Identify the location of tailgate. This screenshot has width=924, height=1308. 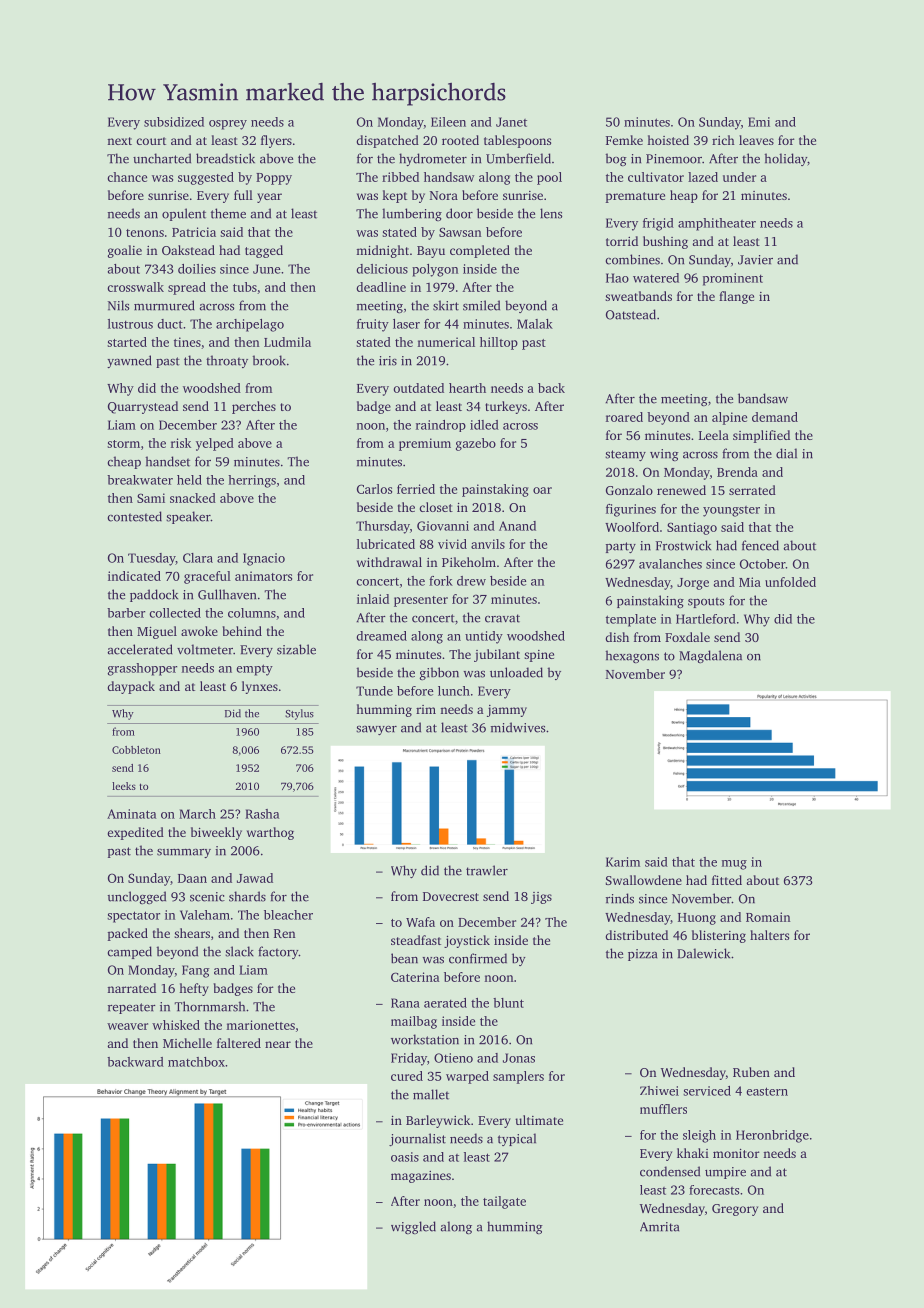
(504, 1202).
